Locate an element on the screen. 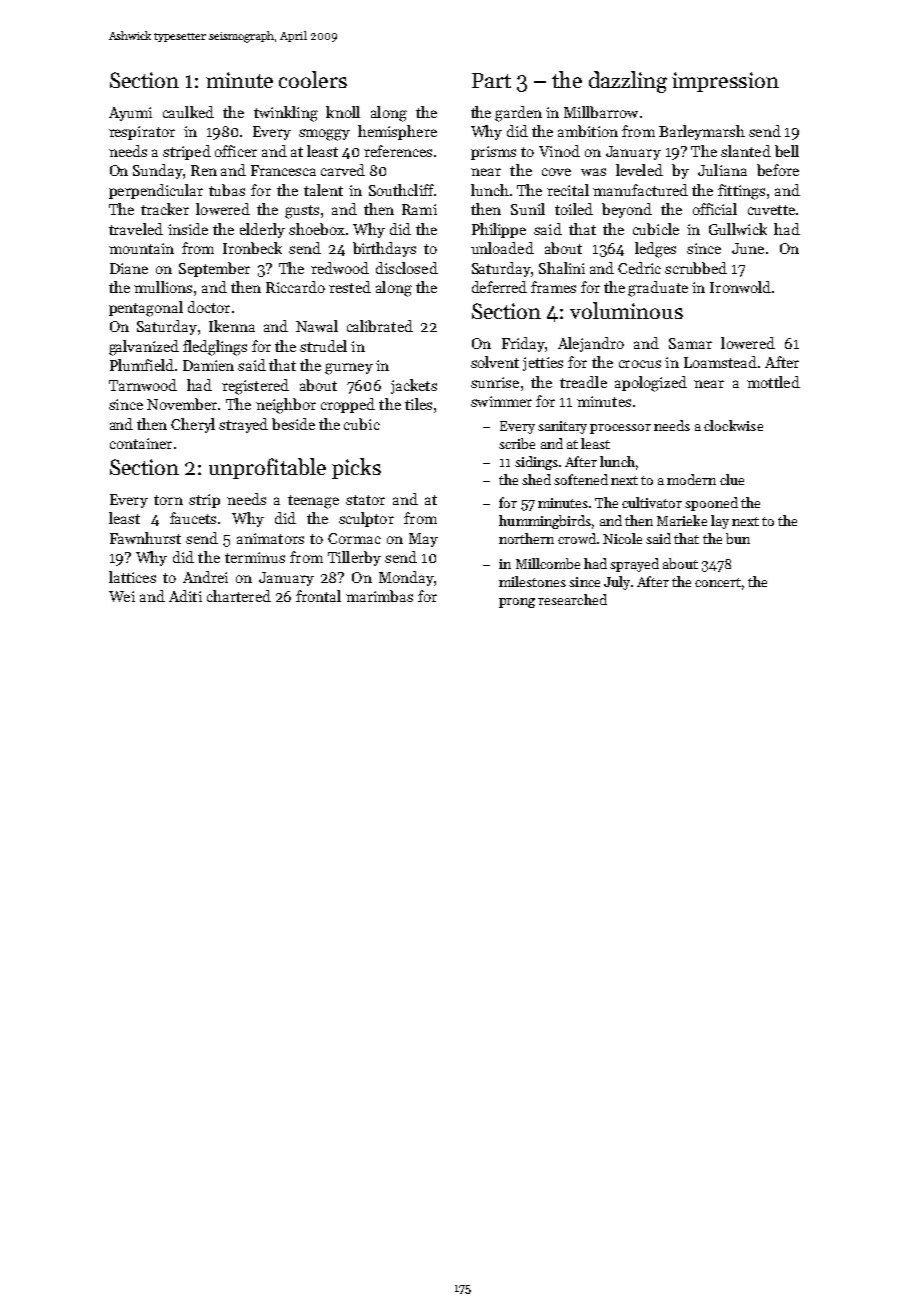 This screenshot has width=908, height=1316. tracker is located at coordinates (165, 209).
